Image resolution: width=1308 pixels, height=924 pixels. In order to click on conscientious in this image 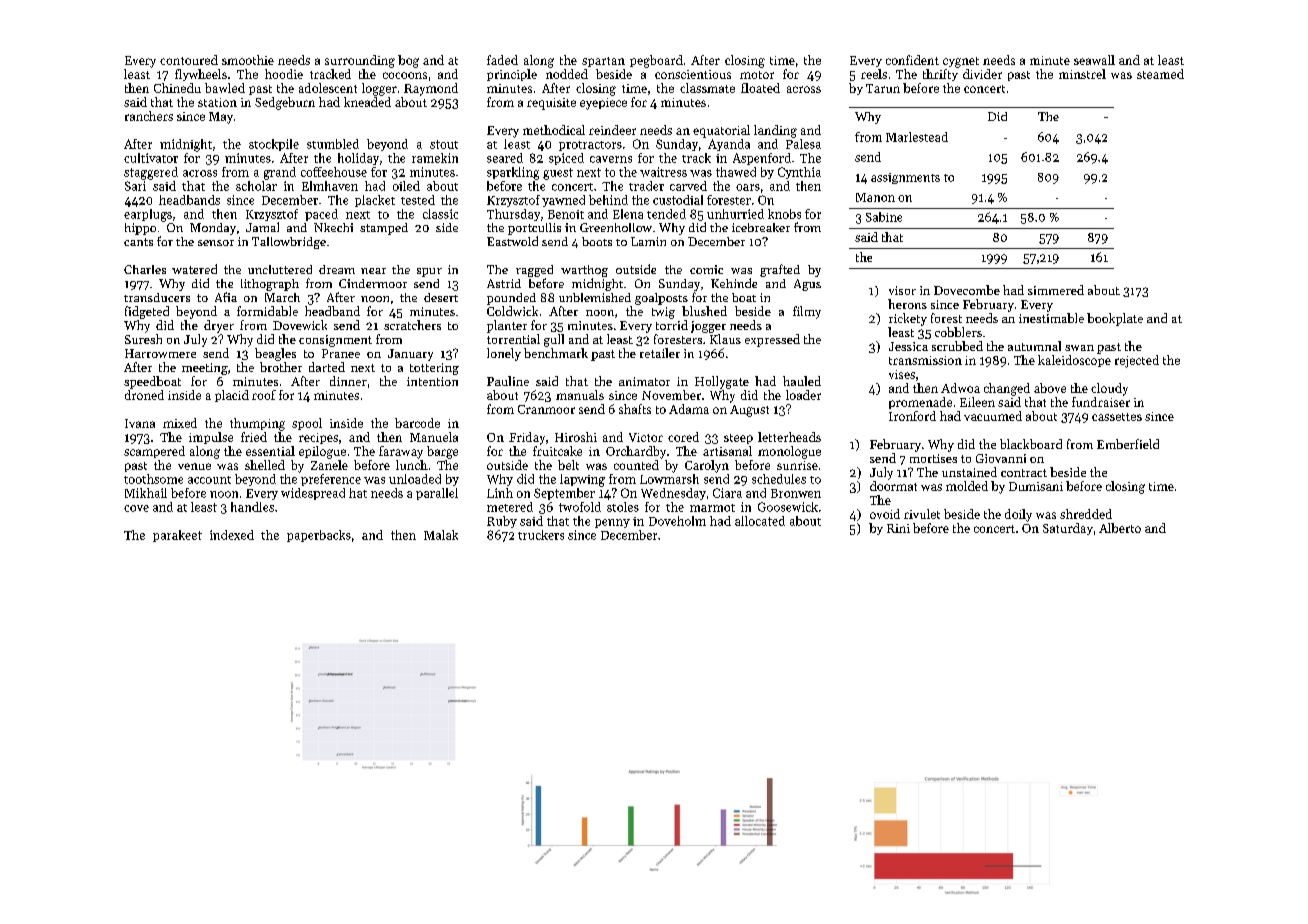, I will do `click(693, 74)`.
